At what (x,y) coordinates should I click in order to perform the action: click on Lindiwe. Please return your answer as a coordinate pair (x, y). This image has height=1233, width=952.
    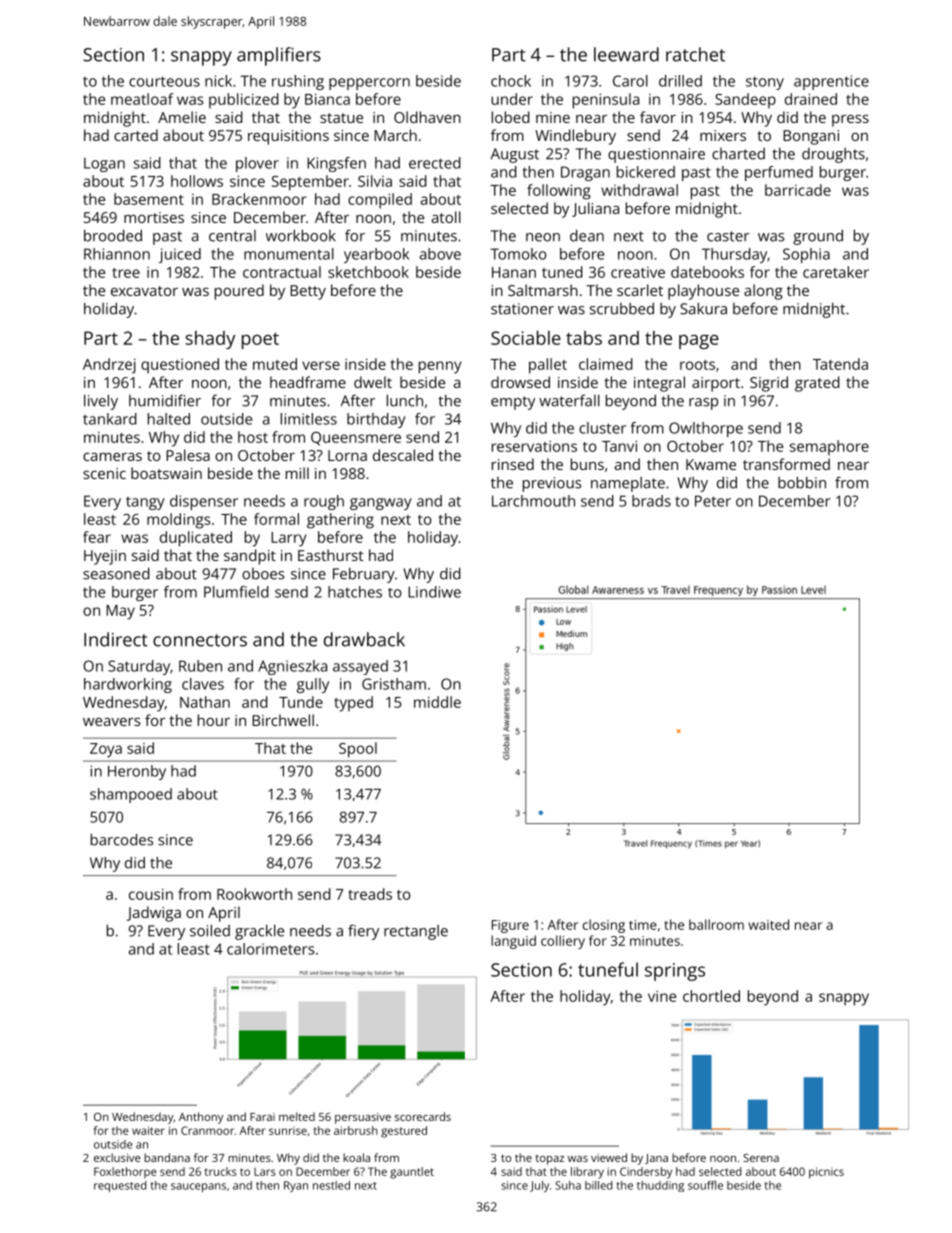
    Looking at the image, I should click on (434, 592).
